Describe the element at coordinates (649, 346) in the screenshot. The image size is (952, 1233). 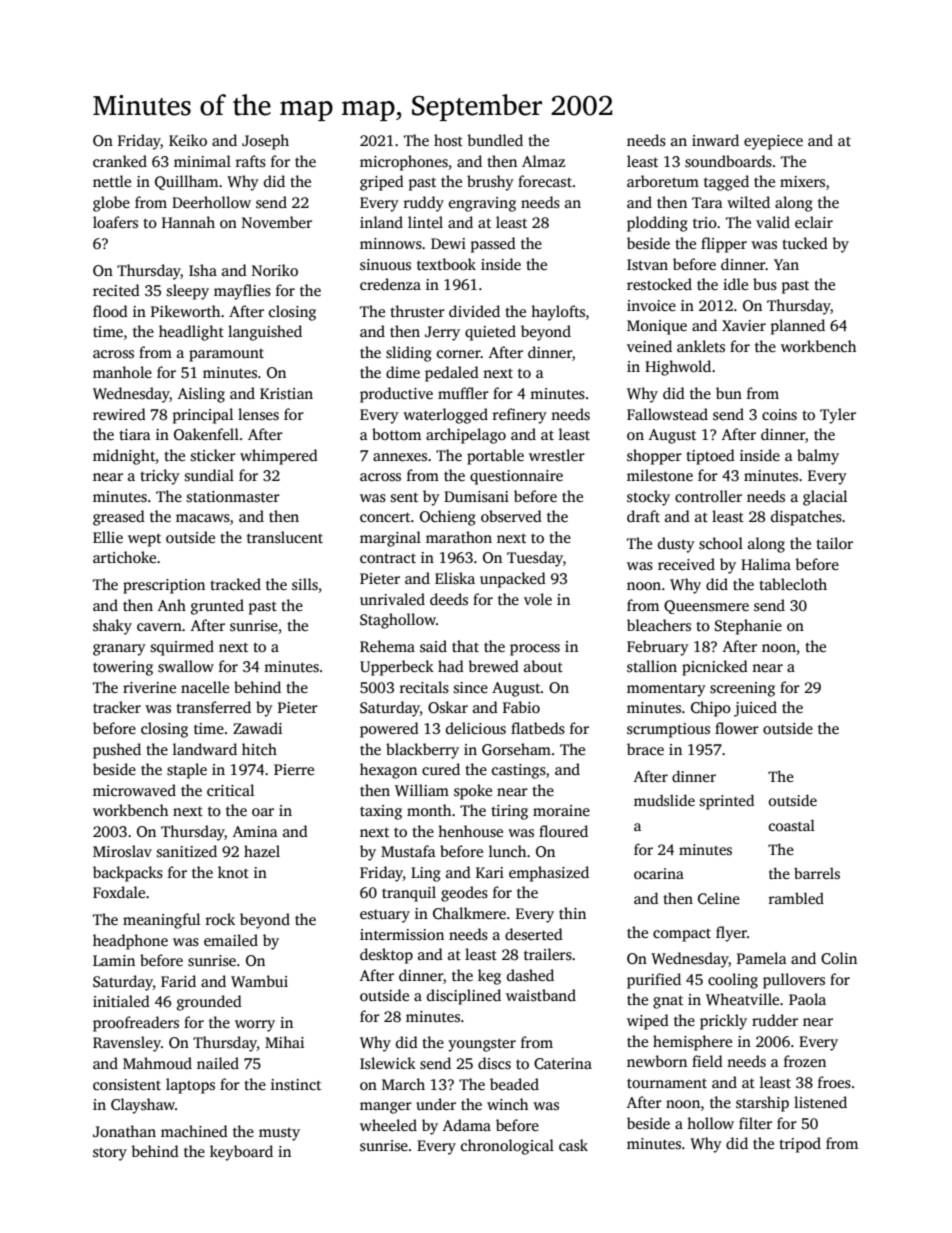
I see `veined` at that location.
